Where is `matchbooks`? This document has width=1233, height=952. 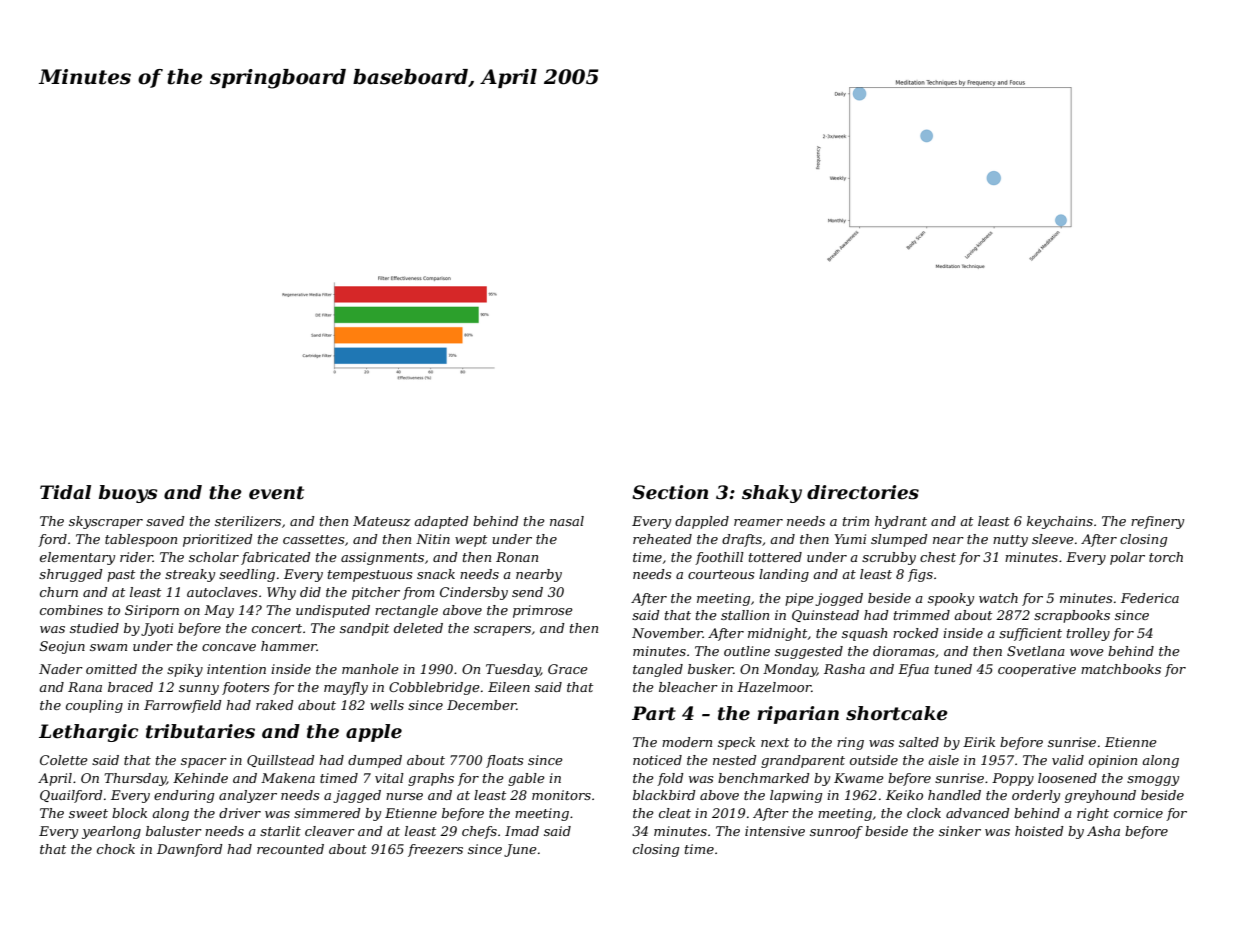
matchbooks is located at coordinates (1121, 669).
